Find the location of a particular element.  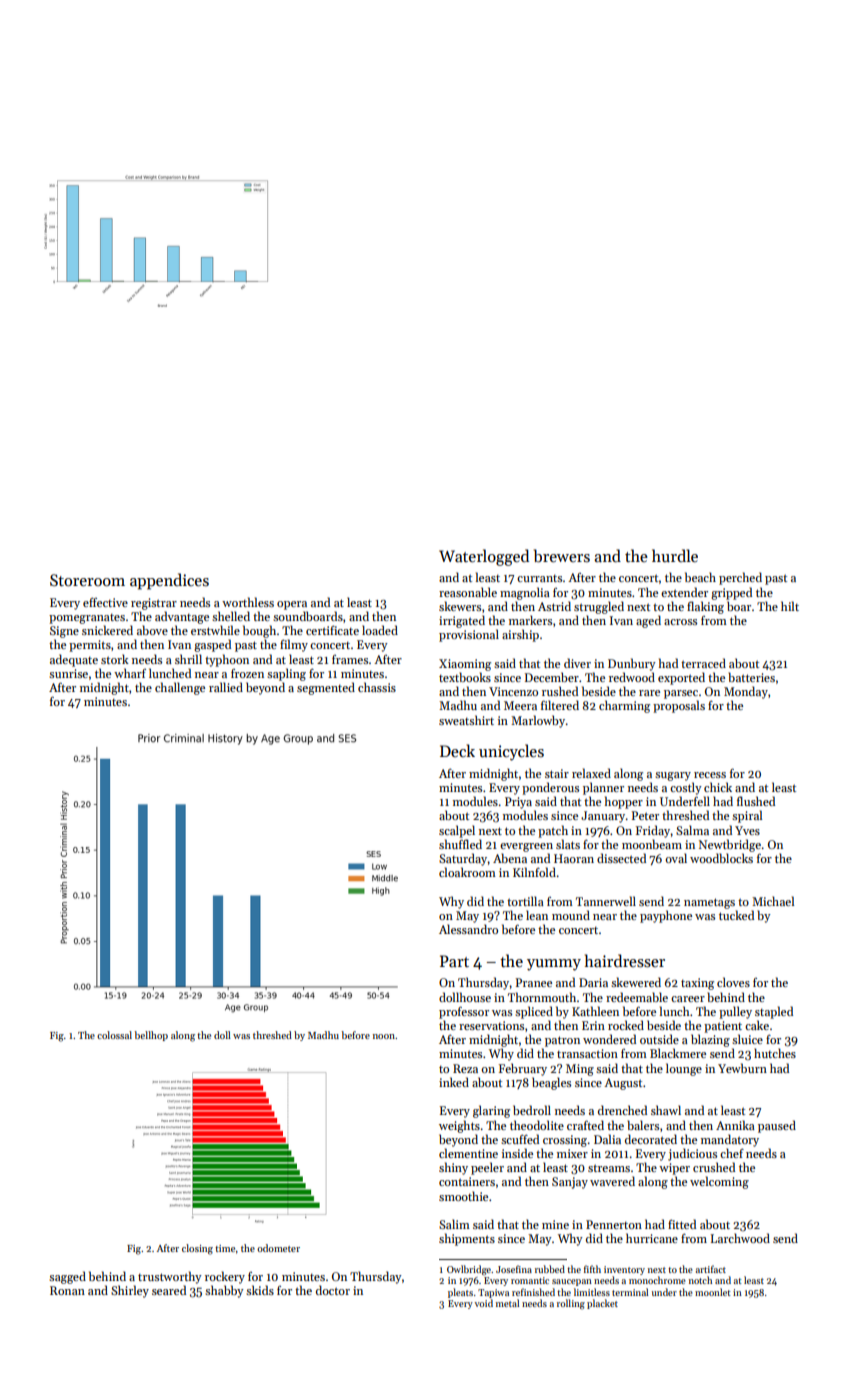

cloakroom is located at coordinates (467, 872).
